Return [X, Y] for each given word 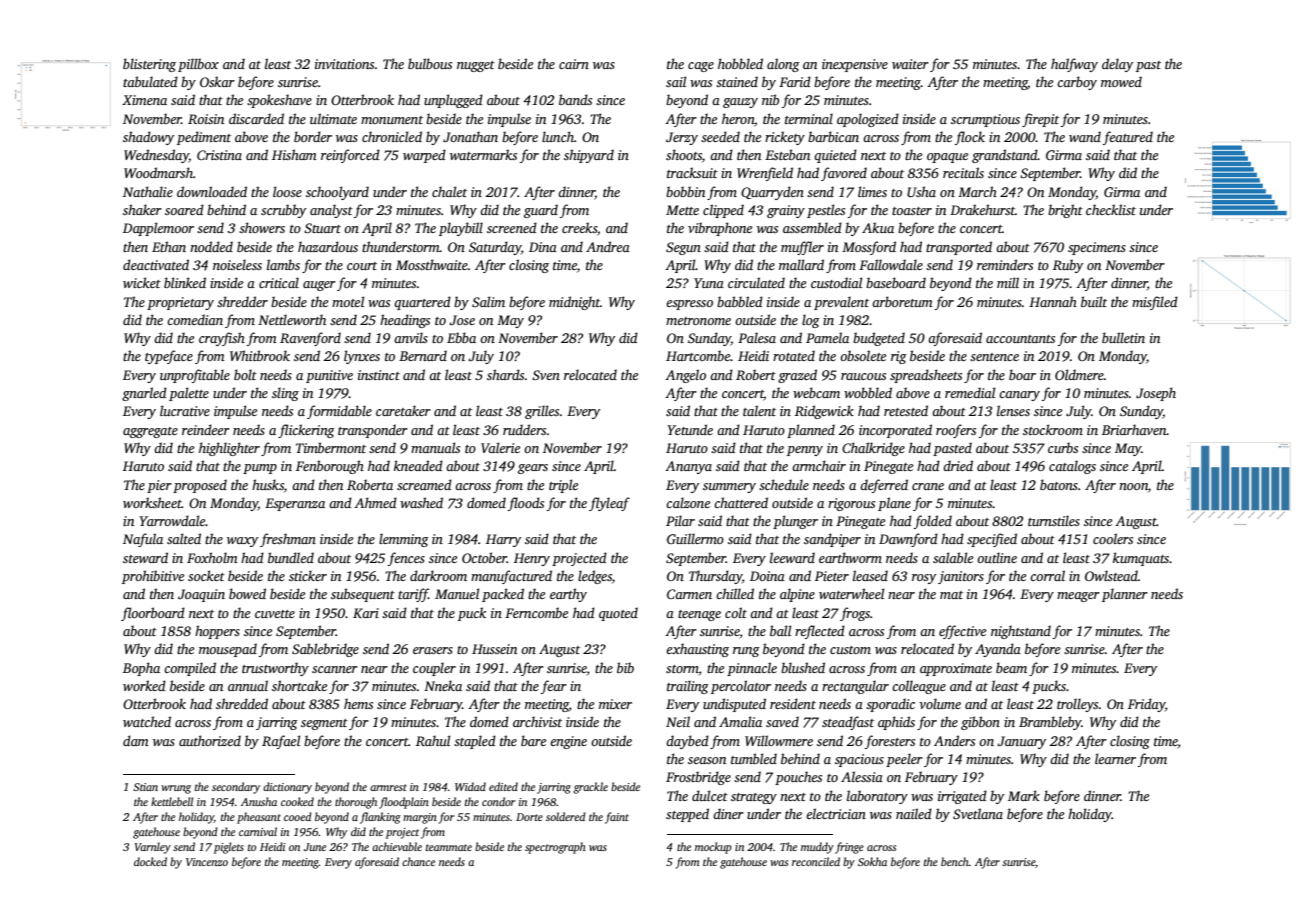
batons [1059, 484]
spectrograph [555, 848]
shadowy [148, 138]
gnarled [144, 394]
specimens [1097, 248]
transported [959, 248]
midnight [574, 303]
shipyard [589, 156]
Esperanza [295, 504]
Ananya [688, 467]
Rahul [433, 740]
